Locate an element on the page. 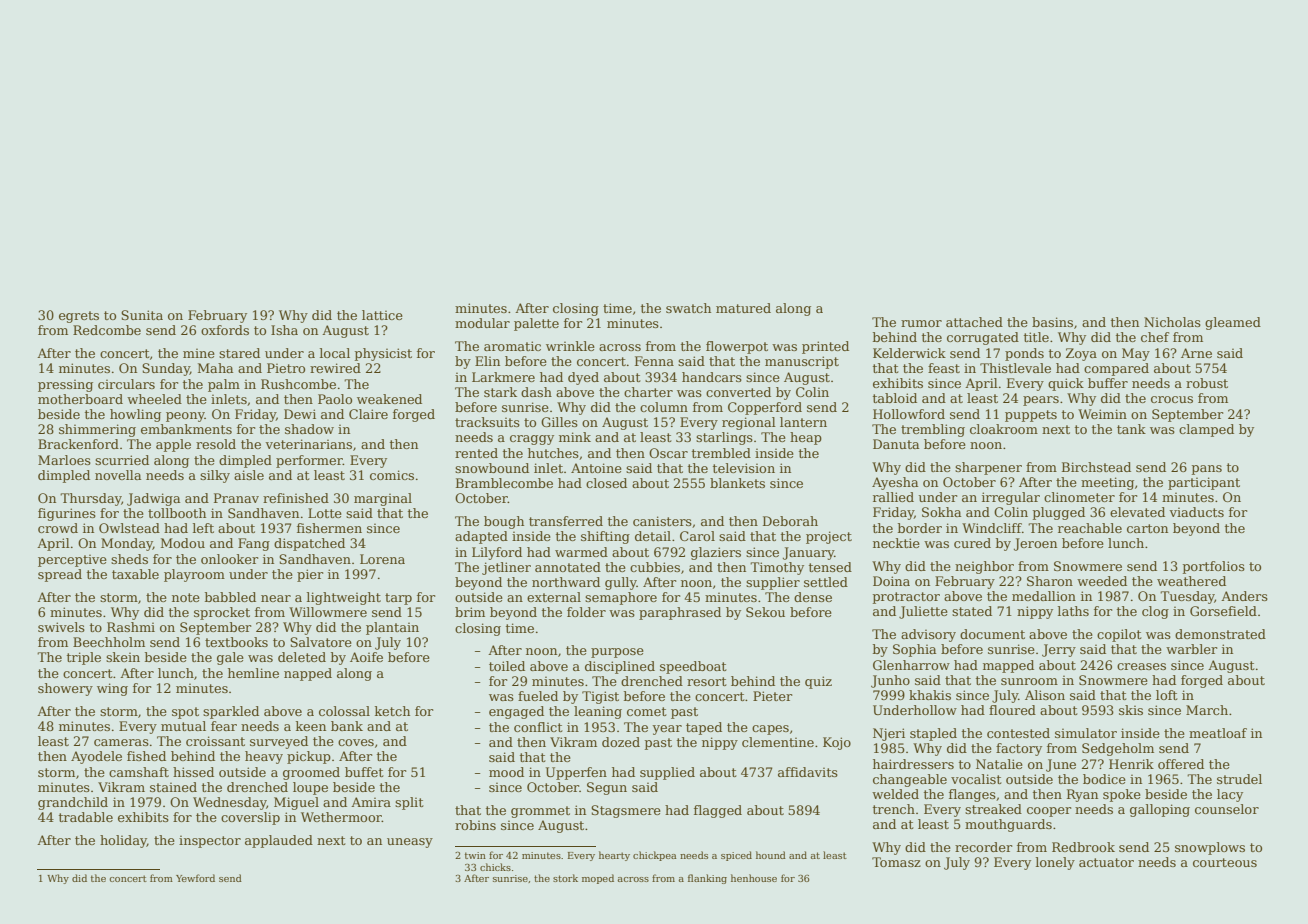 This image has width=1308, height=924. veterinarians is located at coordinates (308, 444).
